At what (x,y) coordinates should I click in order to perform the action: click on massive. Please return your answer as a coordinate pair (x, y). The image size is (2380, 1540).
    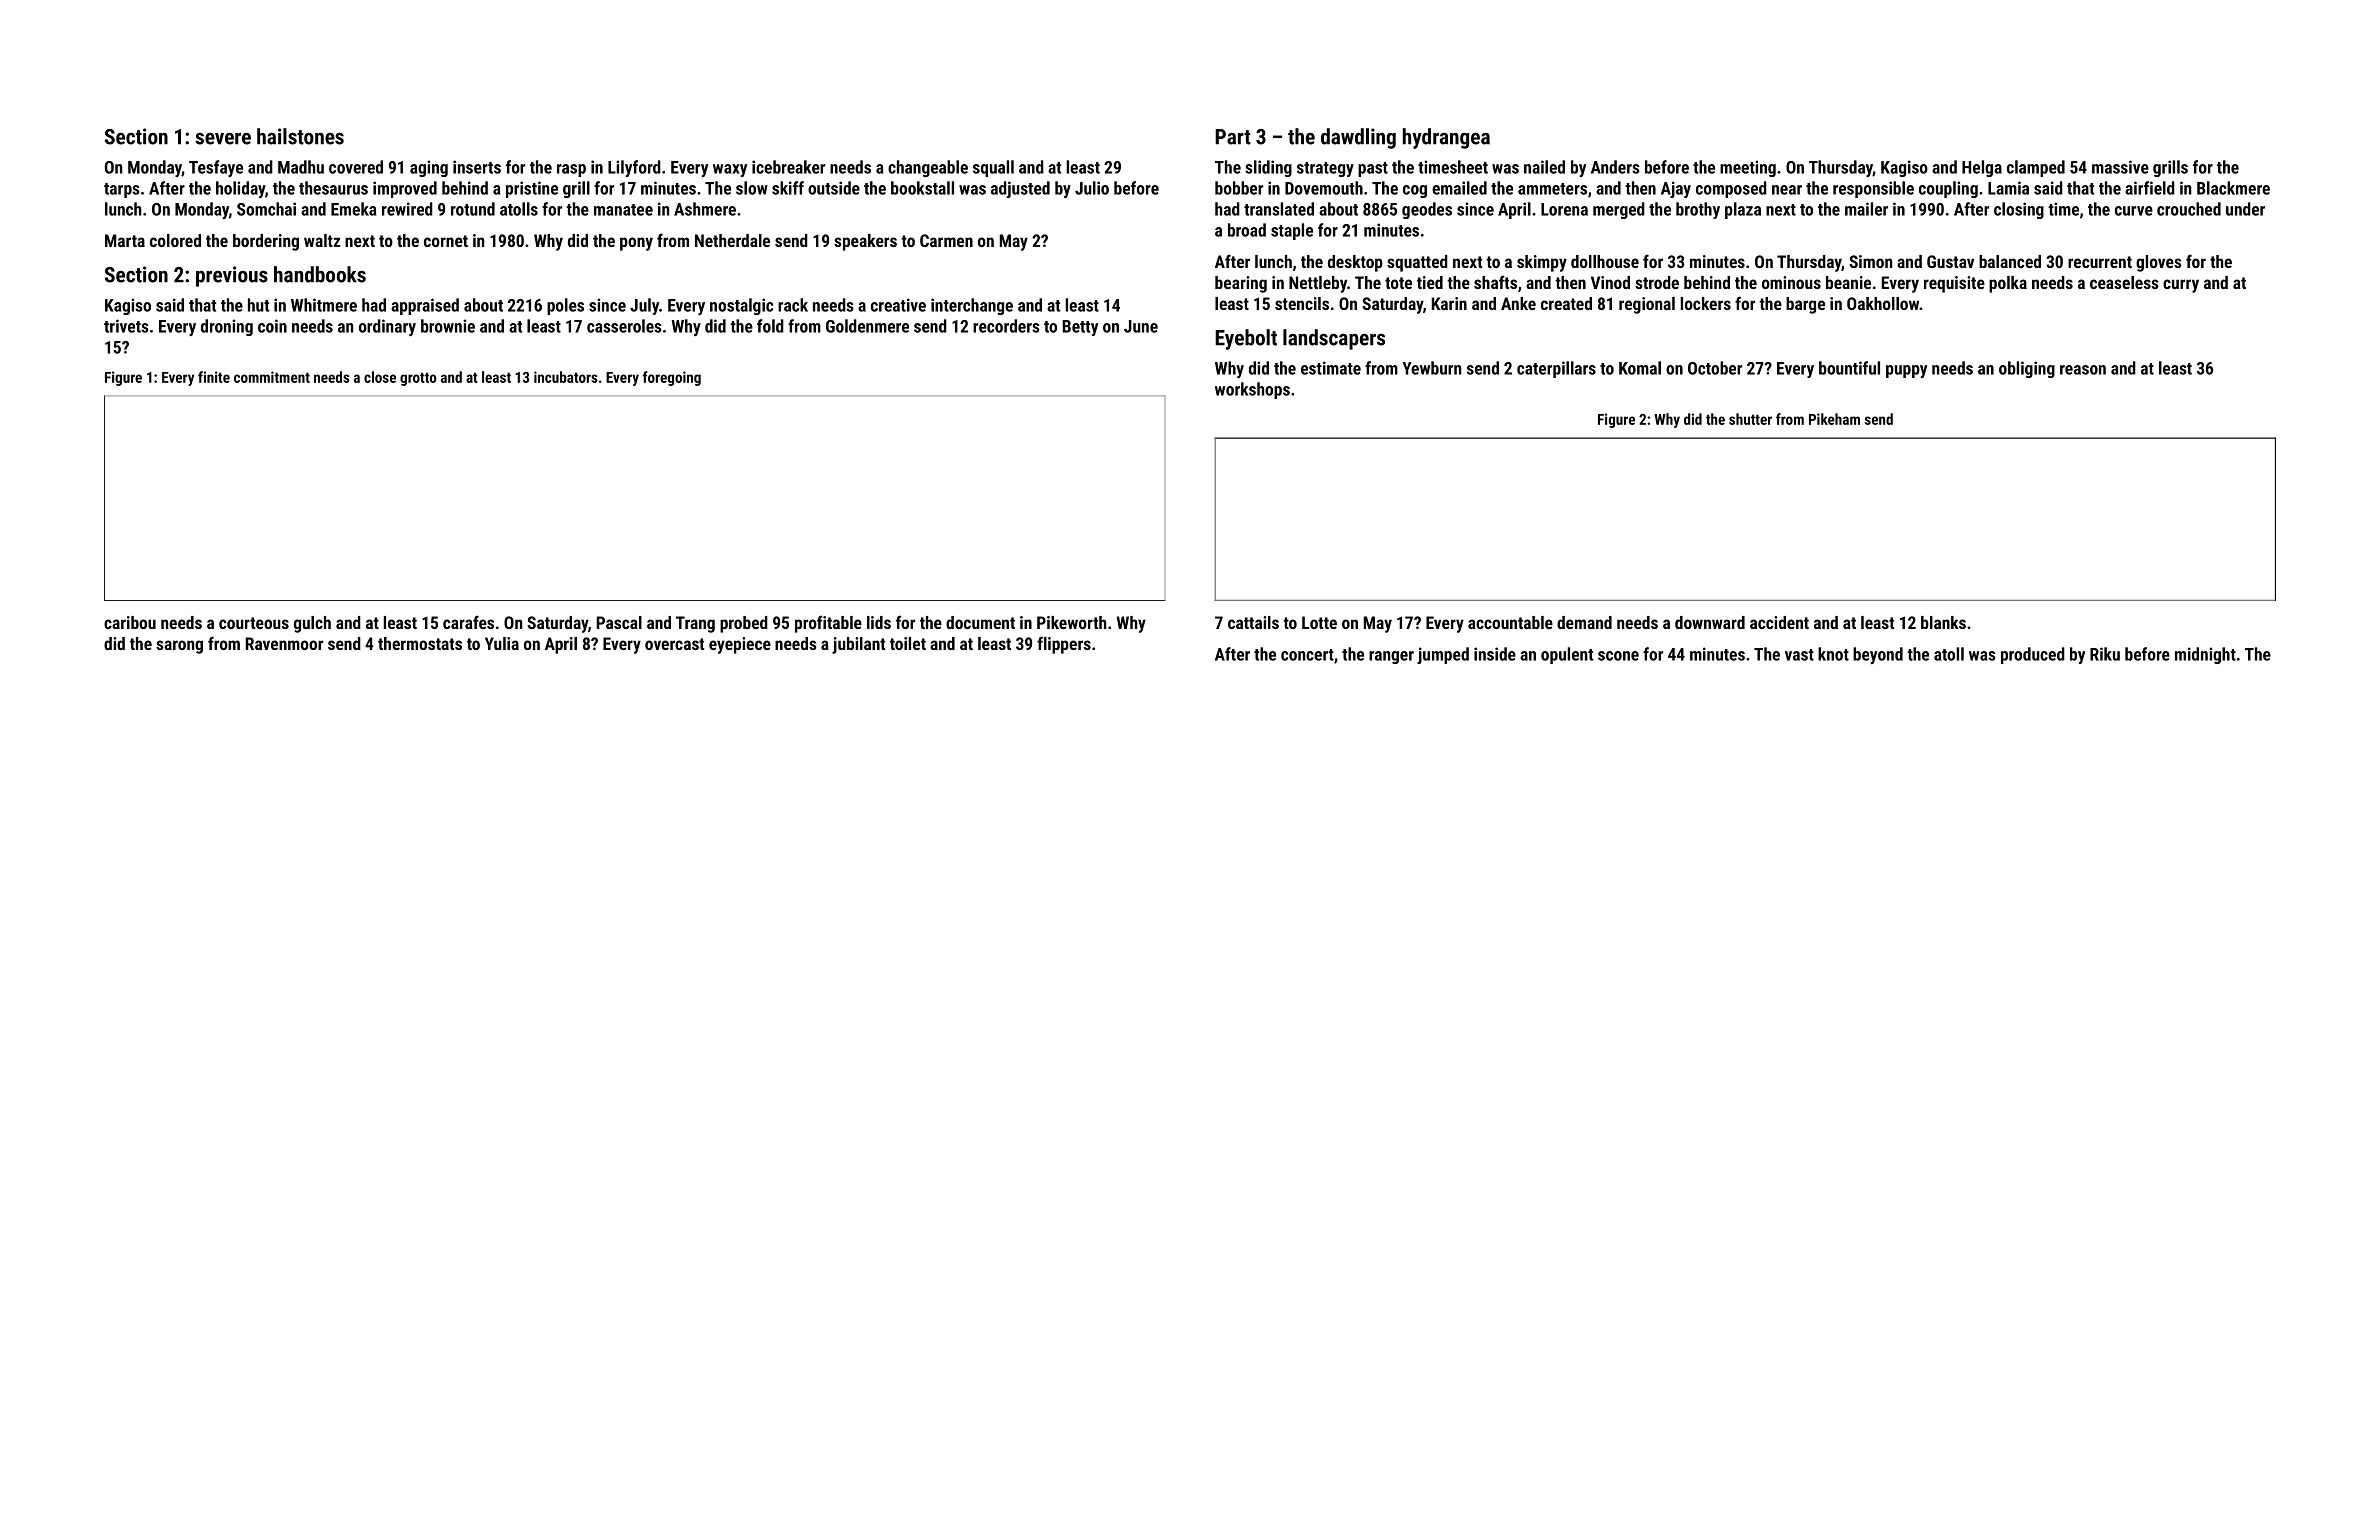
    Looking at the image, I should click on (2120, 167).
